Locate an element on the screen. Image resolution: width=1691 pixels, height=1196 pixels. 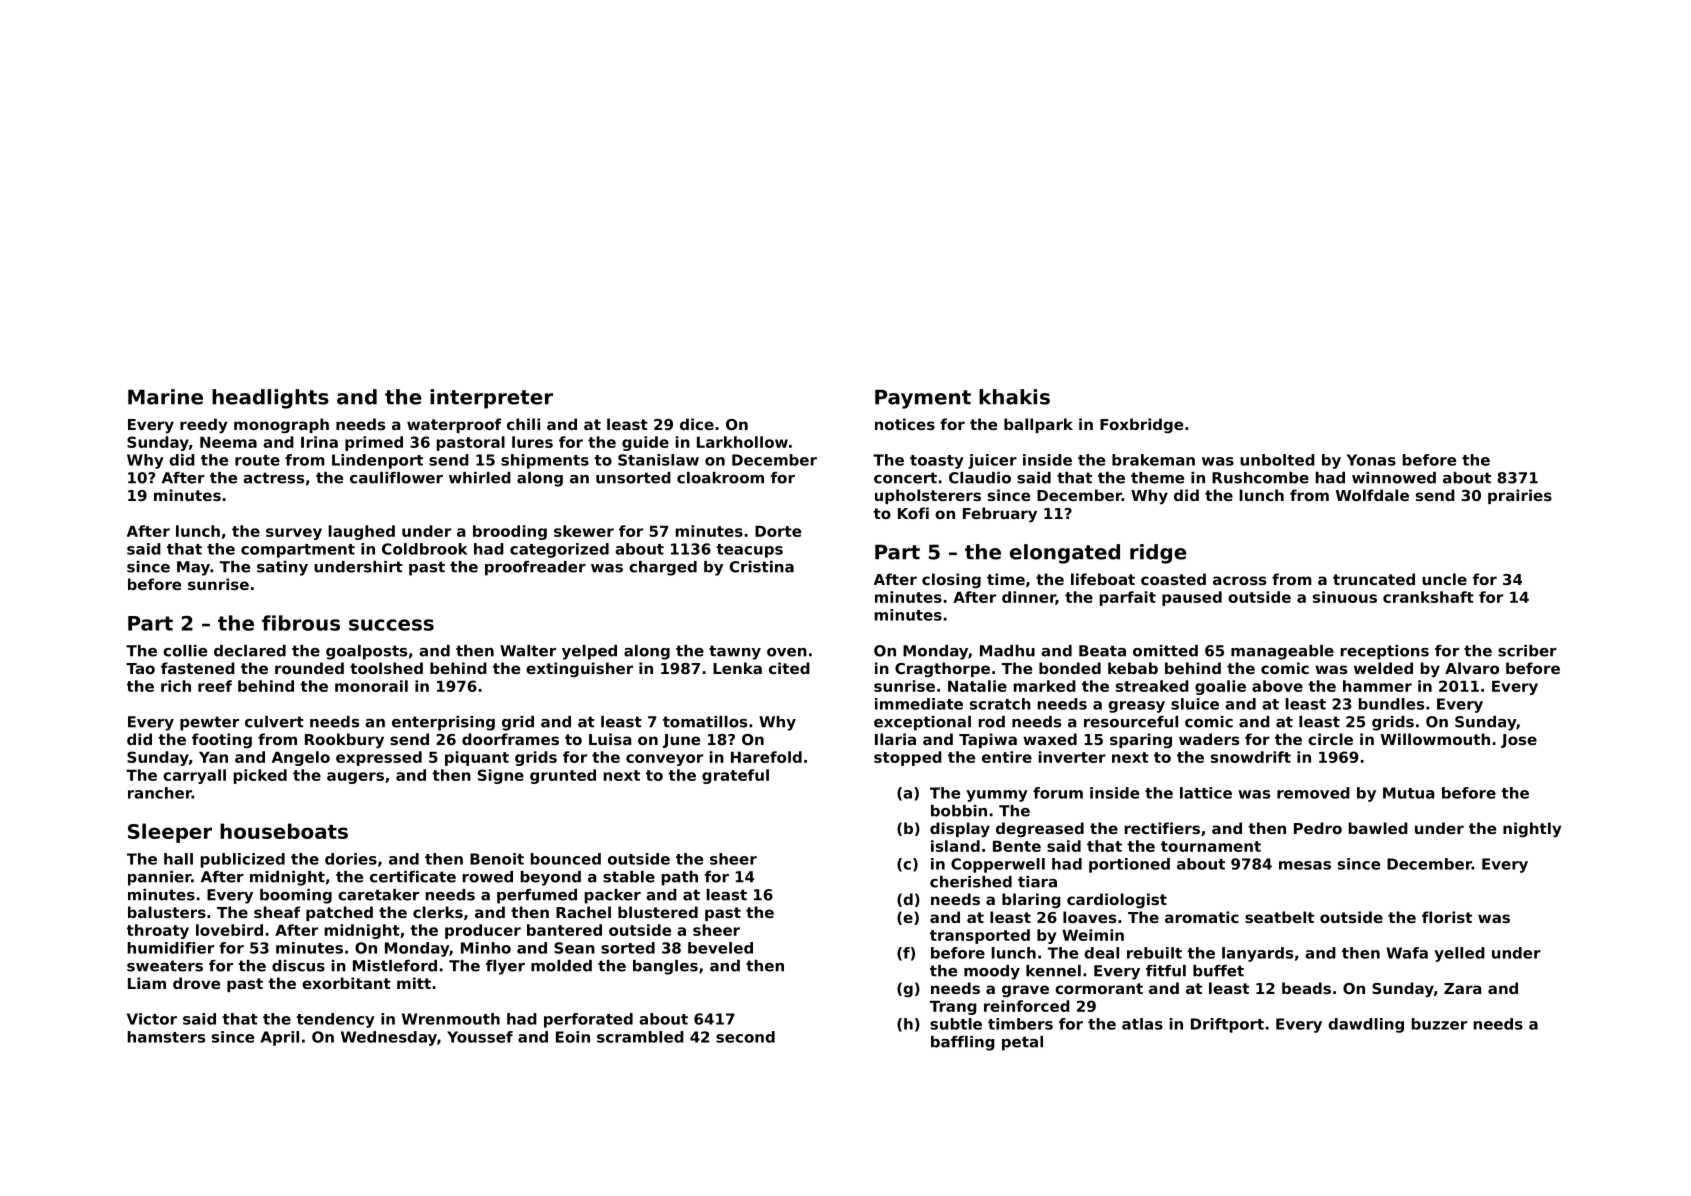
carryall is located at coordinates (194, 776).
